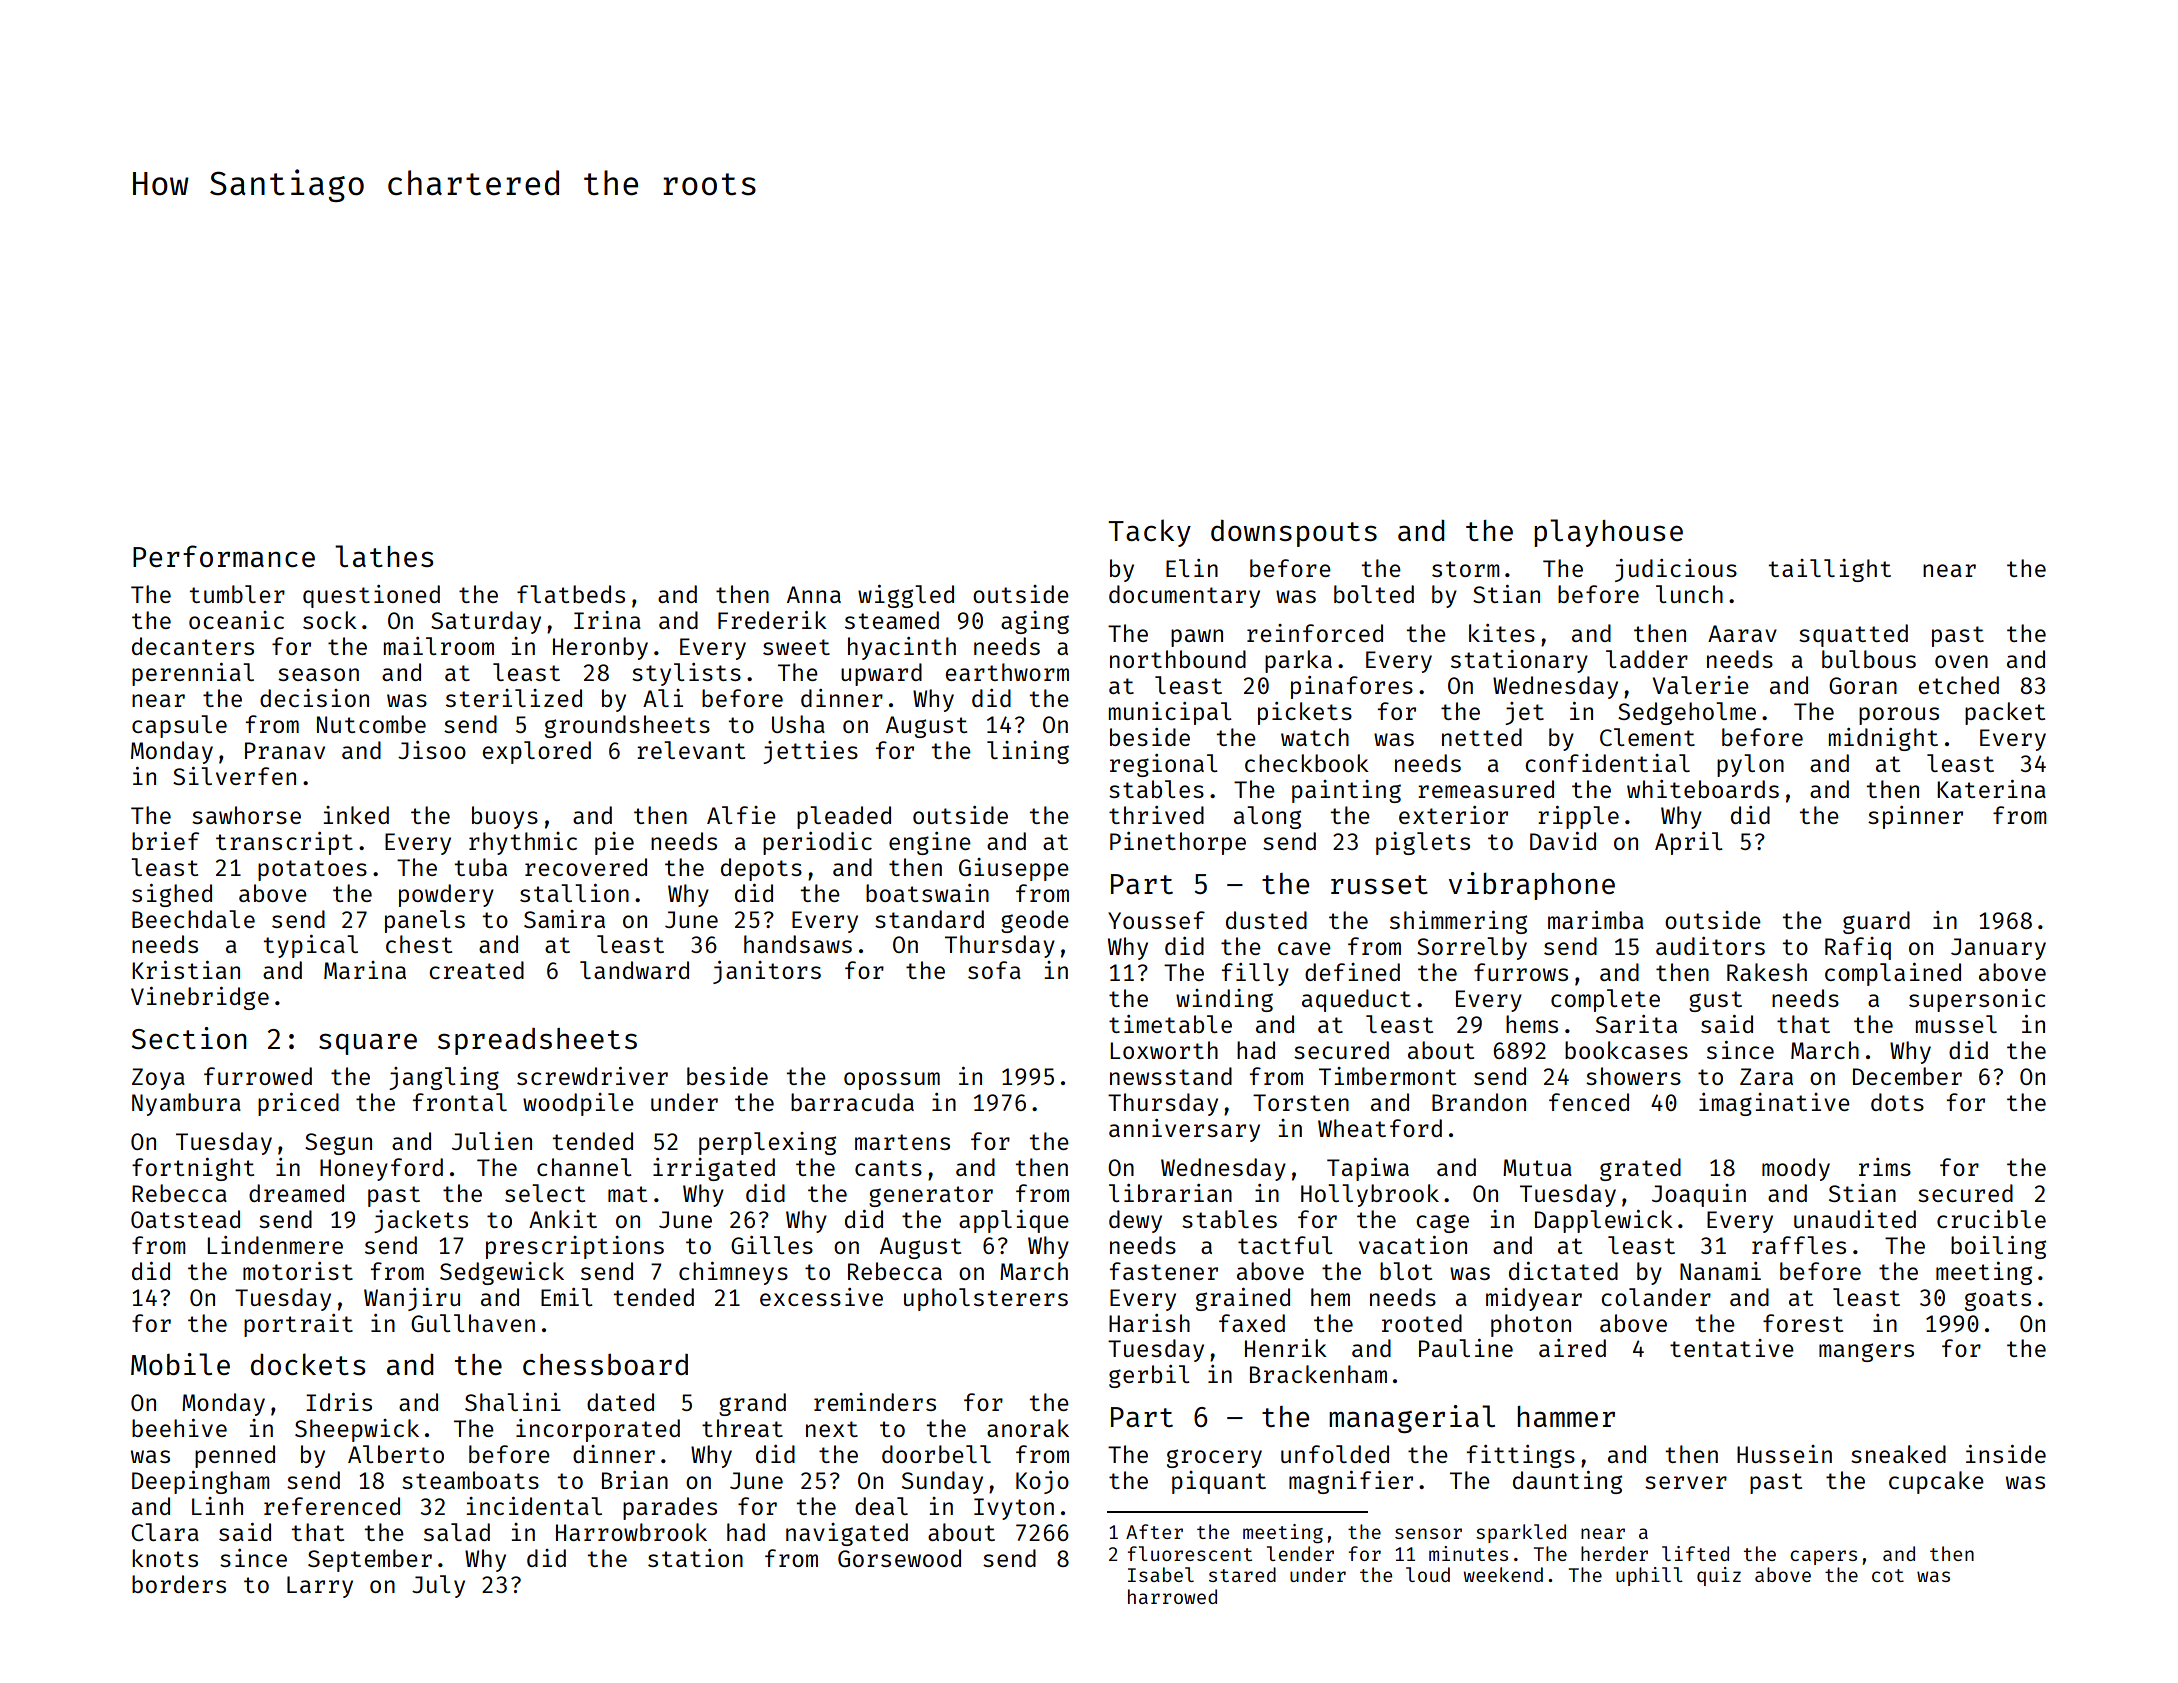 The width and height of the image is (2178, 1683). What do you see at coordinates (1170, 1193) in the image?
I see `librarian` at bounding box center [1170, 1193].
